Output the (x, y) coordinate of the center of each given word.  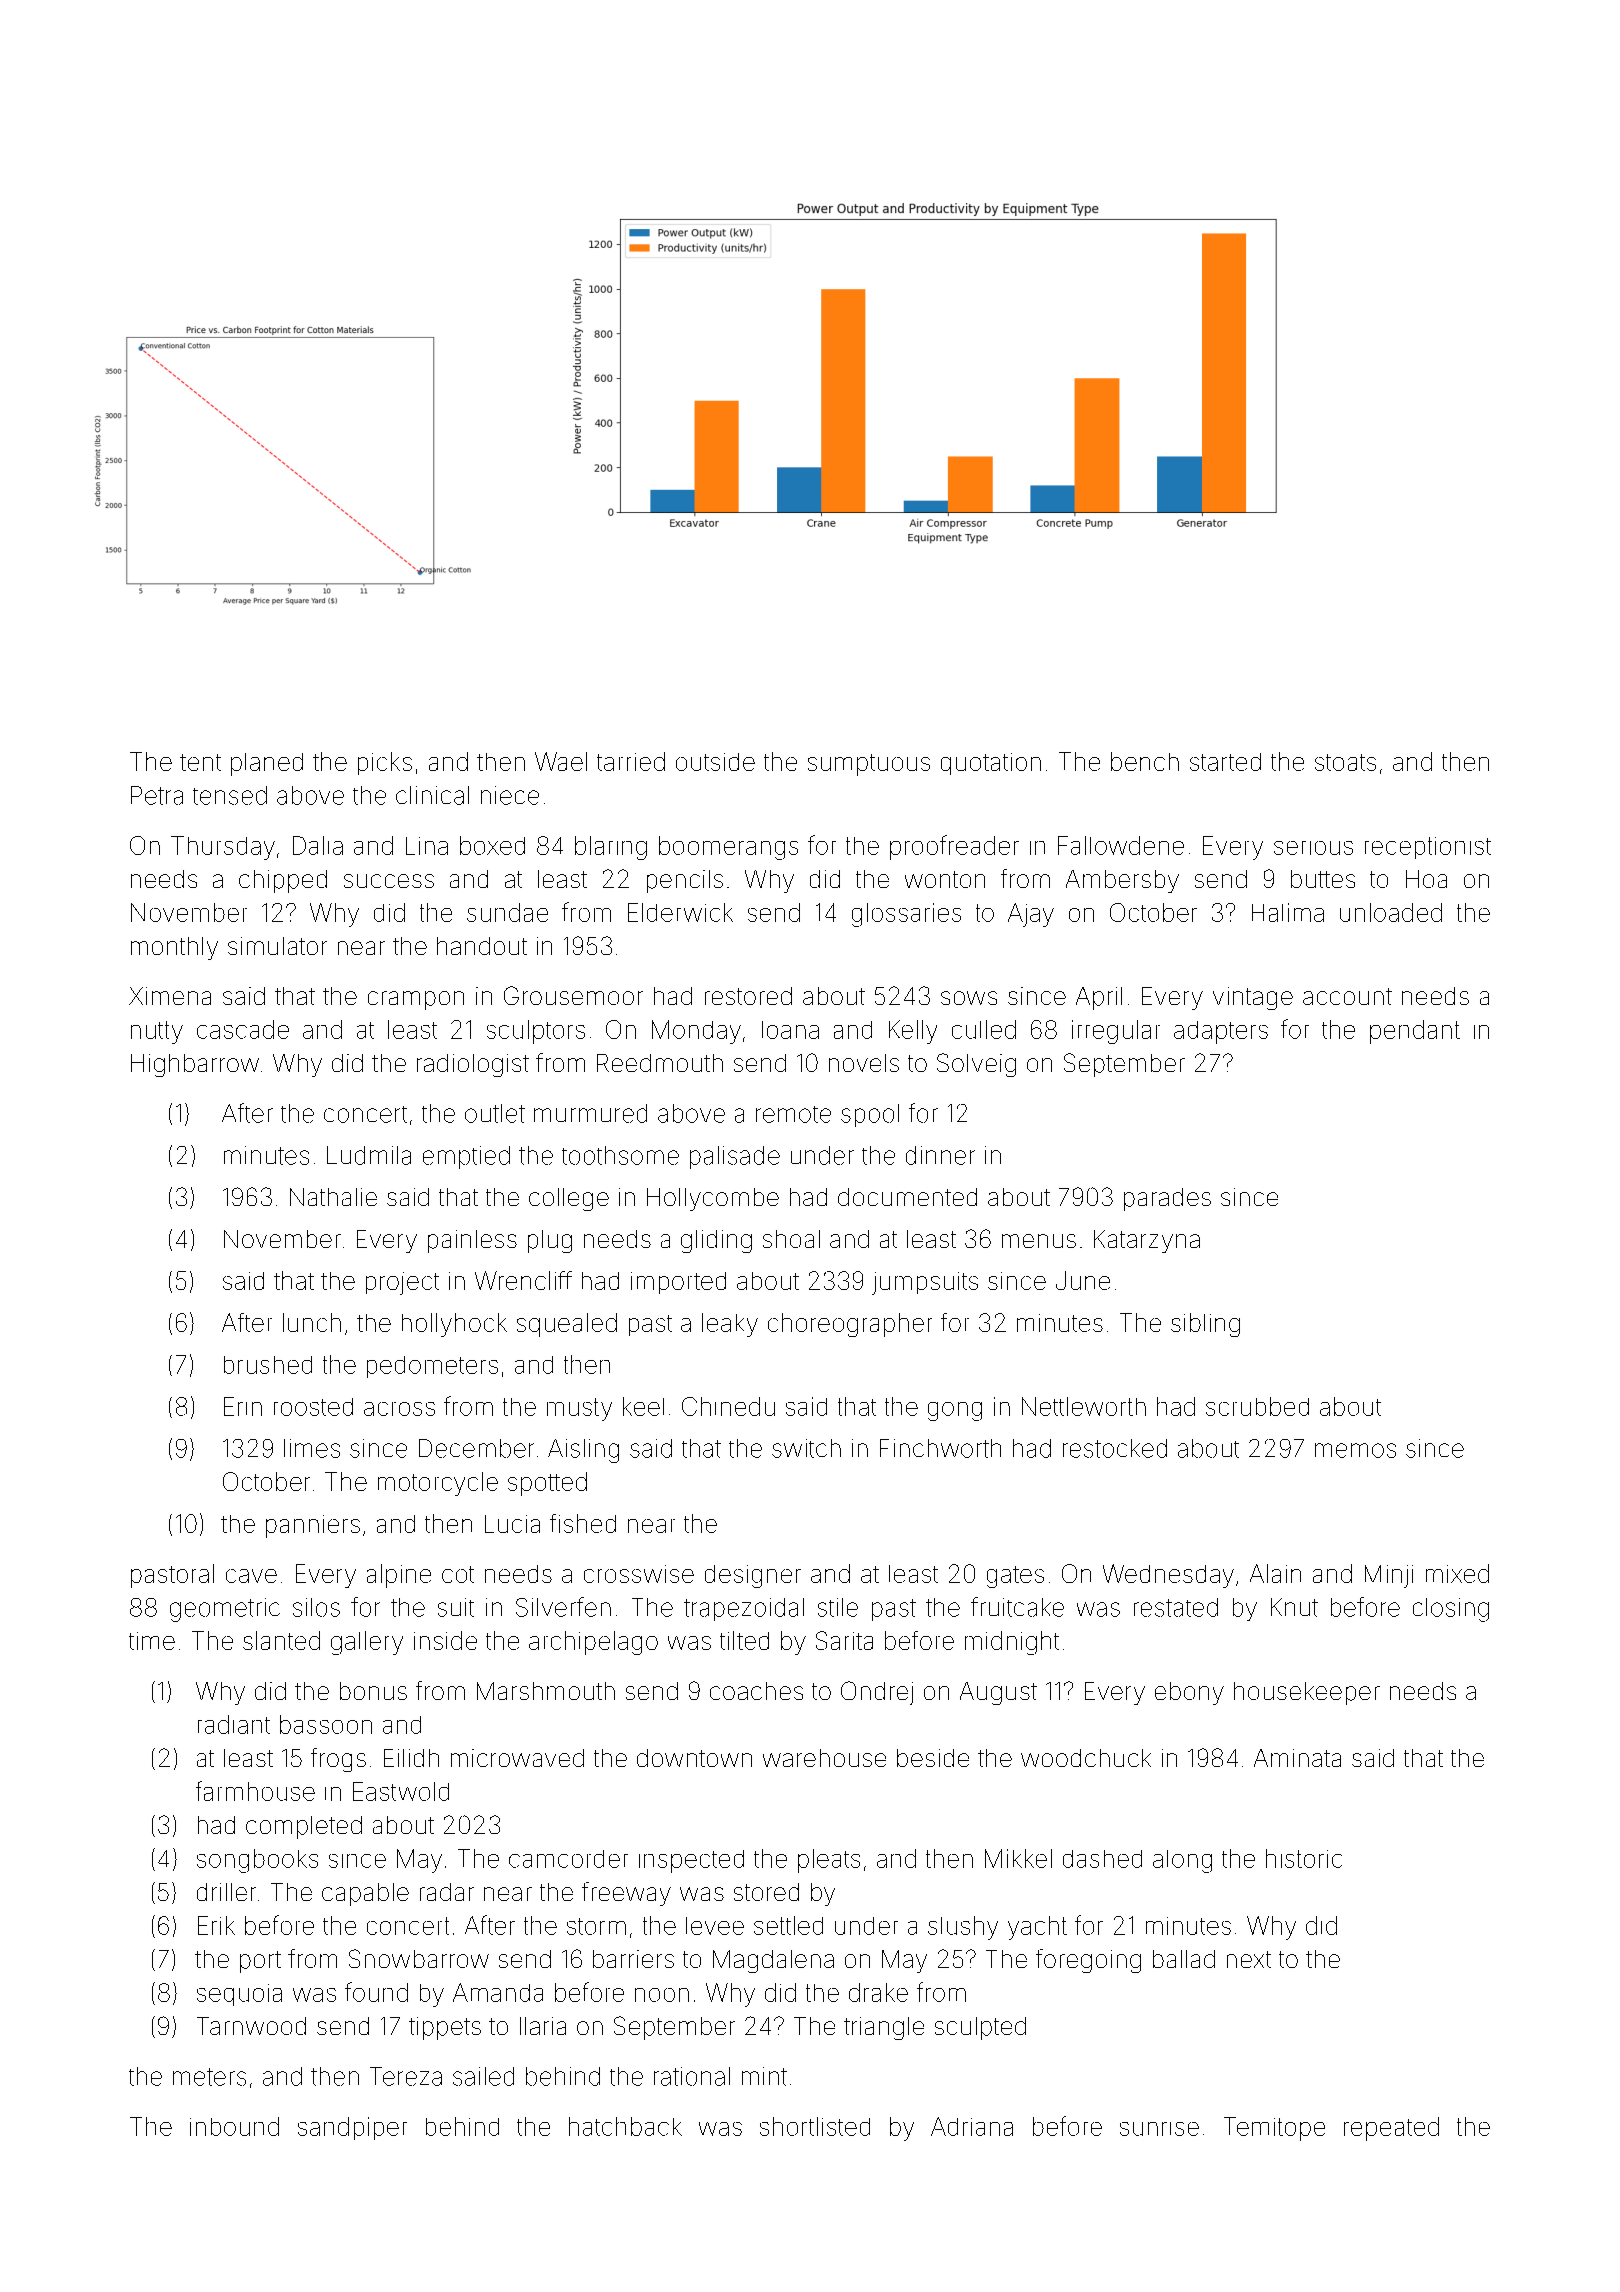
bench (1145, 761)
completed (304, 1827)
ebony (1189, 1693)
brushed (268, 1365)
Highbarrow (195, 1065)
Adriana (972, 2126)
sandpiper (352, 2128)
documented (907, 1197)
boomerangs (728, 848)
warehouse (824, 1758)
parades (1167, 1199)
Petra (157, 795)
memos (1355, 1450)
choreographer (850, 1325)
